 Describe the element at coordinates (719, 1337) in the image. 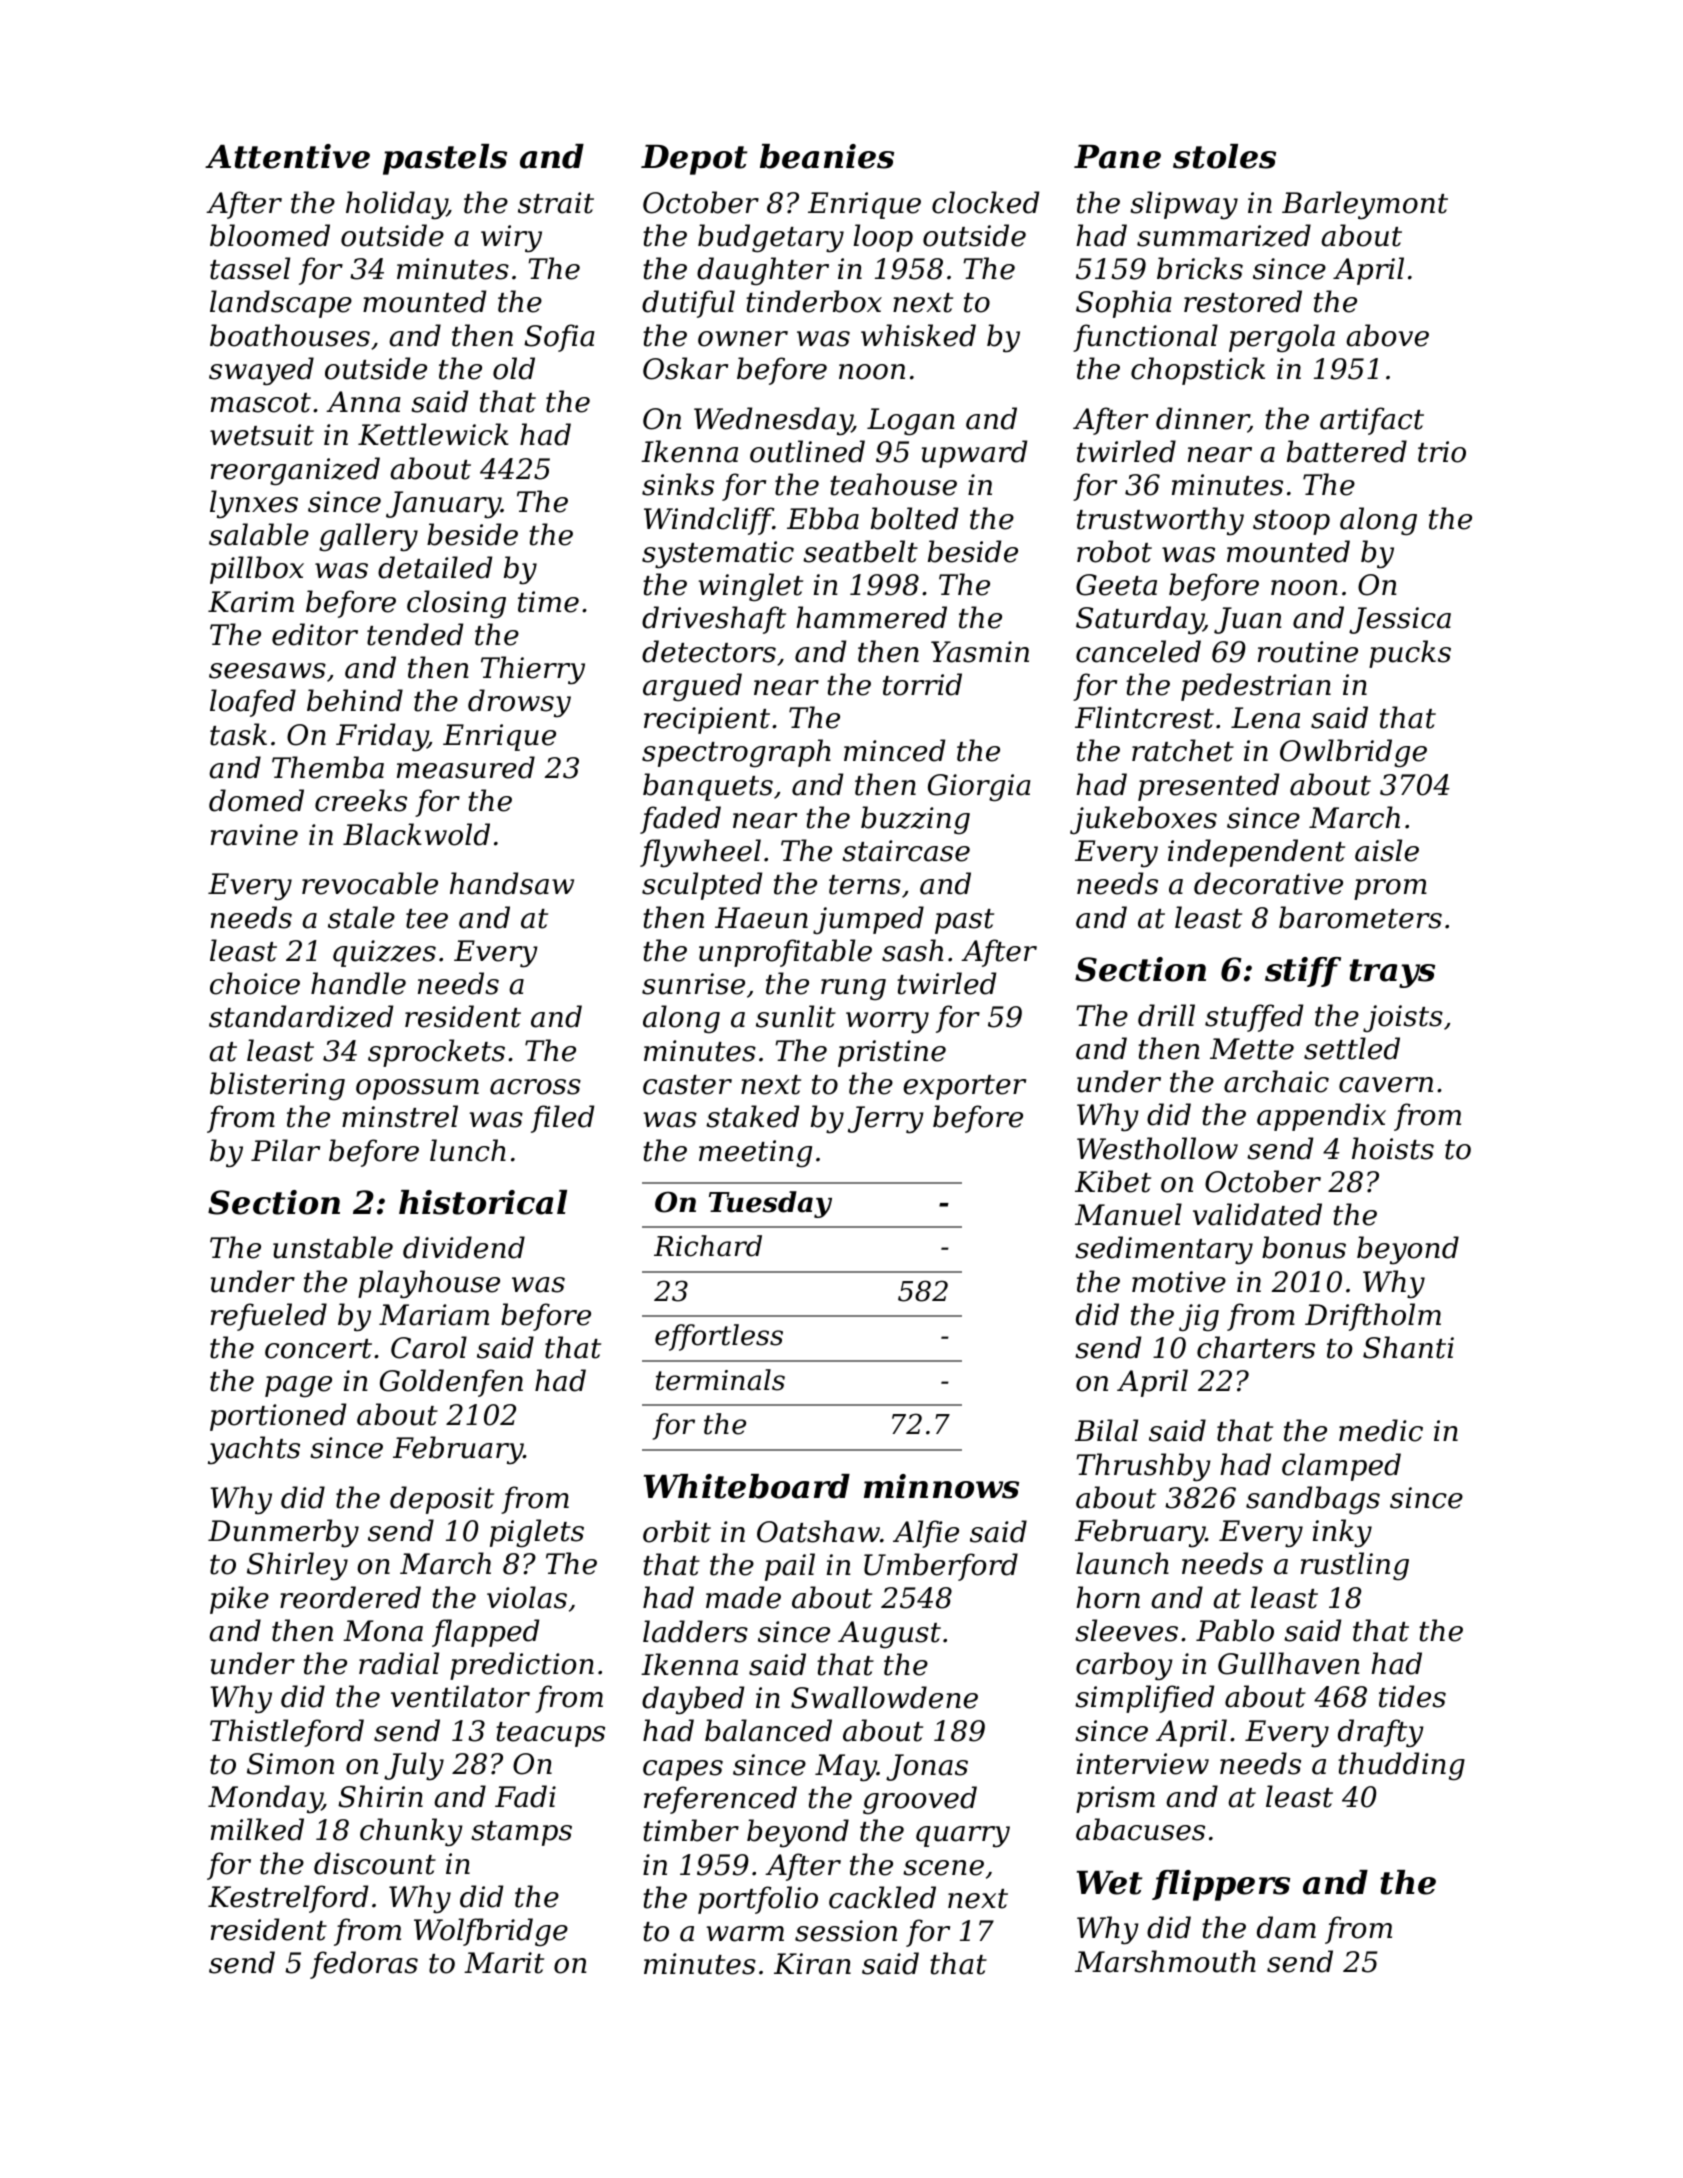

I see `effortless` at that location.
